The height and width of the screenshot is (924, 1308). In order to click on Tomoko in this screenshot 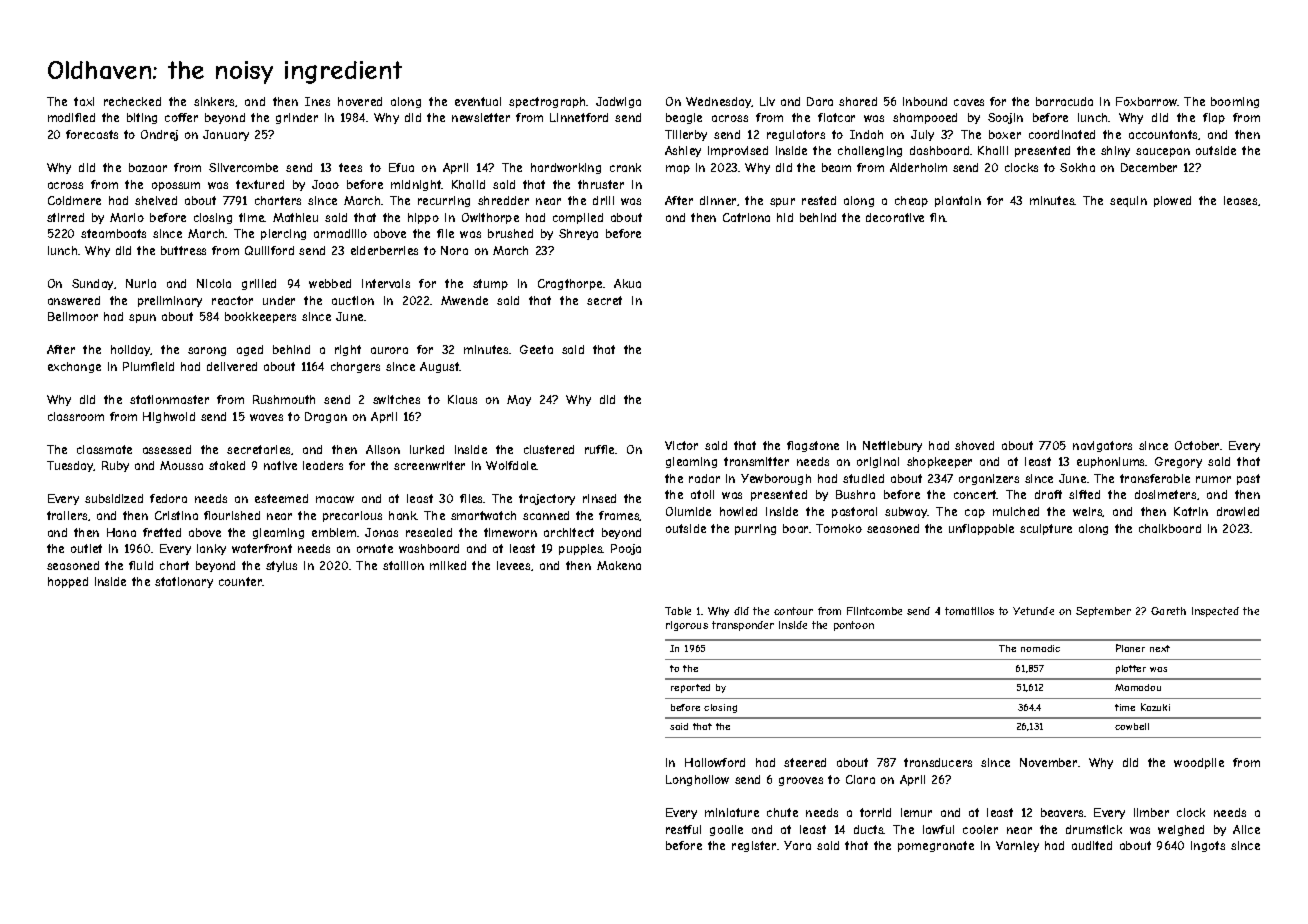, I will do `click(839, 528)`.
